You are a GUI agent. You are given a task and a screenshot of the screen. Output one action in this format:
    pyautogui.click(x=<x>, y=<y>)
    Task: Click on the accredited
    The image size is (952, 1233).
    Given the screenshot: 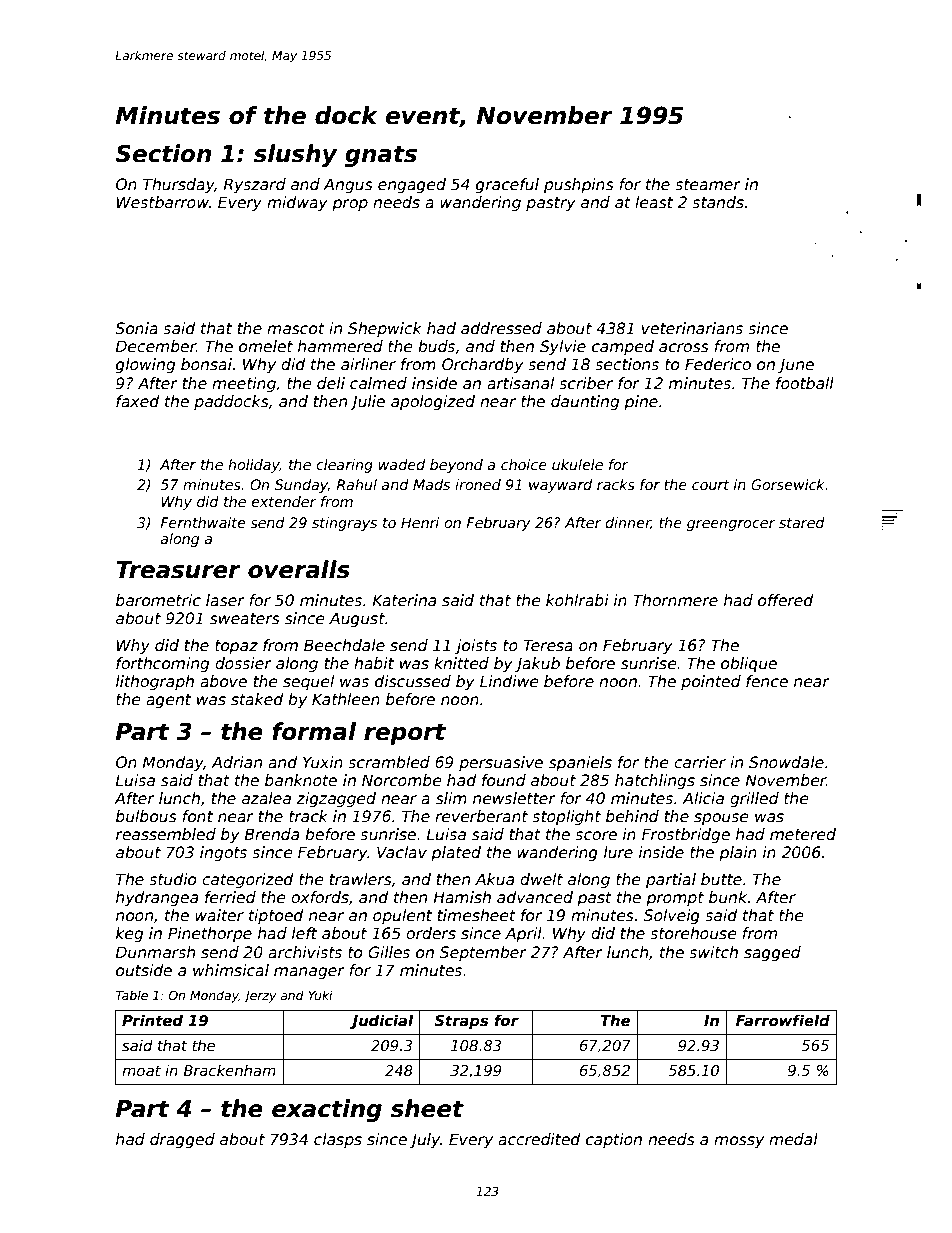 What is the action you would take?
    pyautogui.click(x=539, y=1139)
